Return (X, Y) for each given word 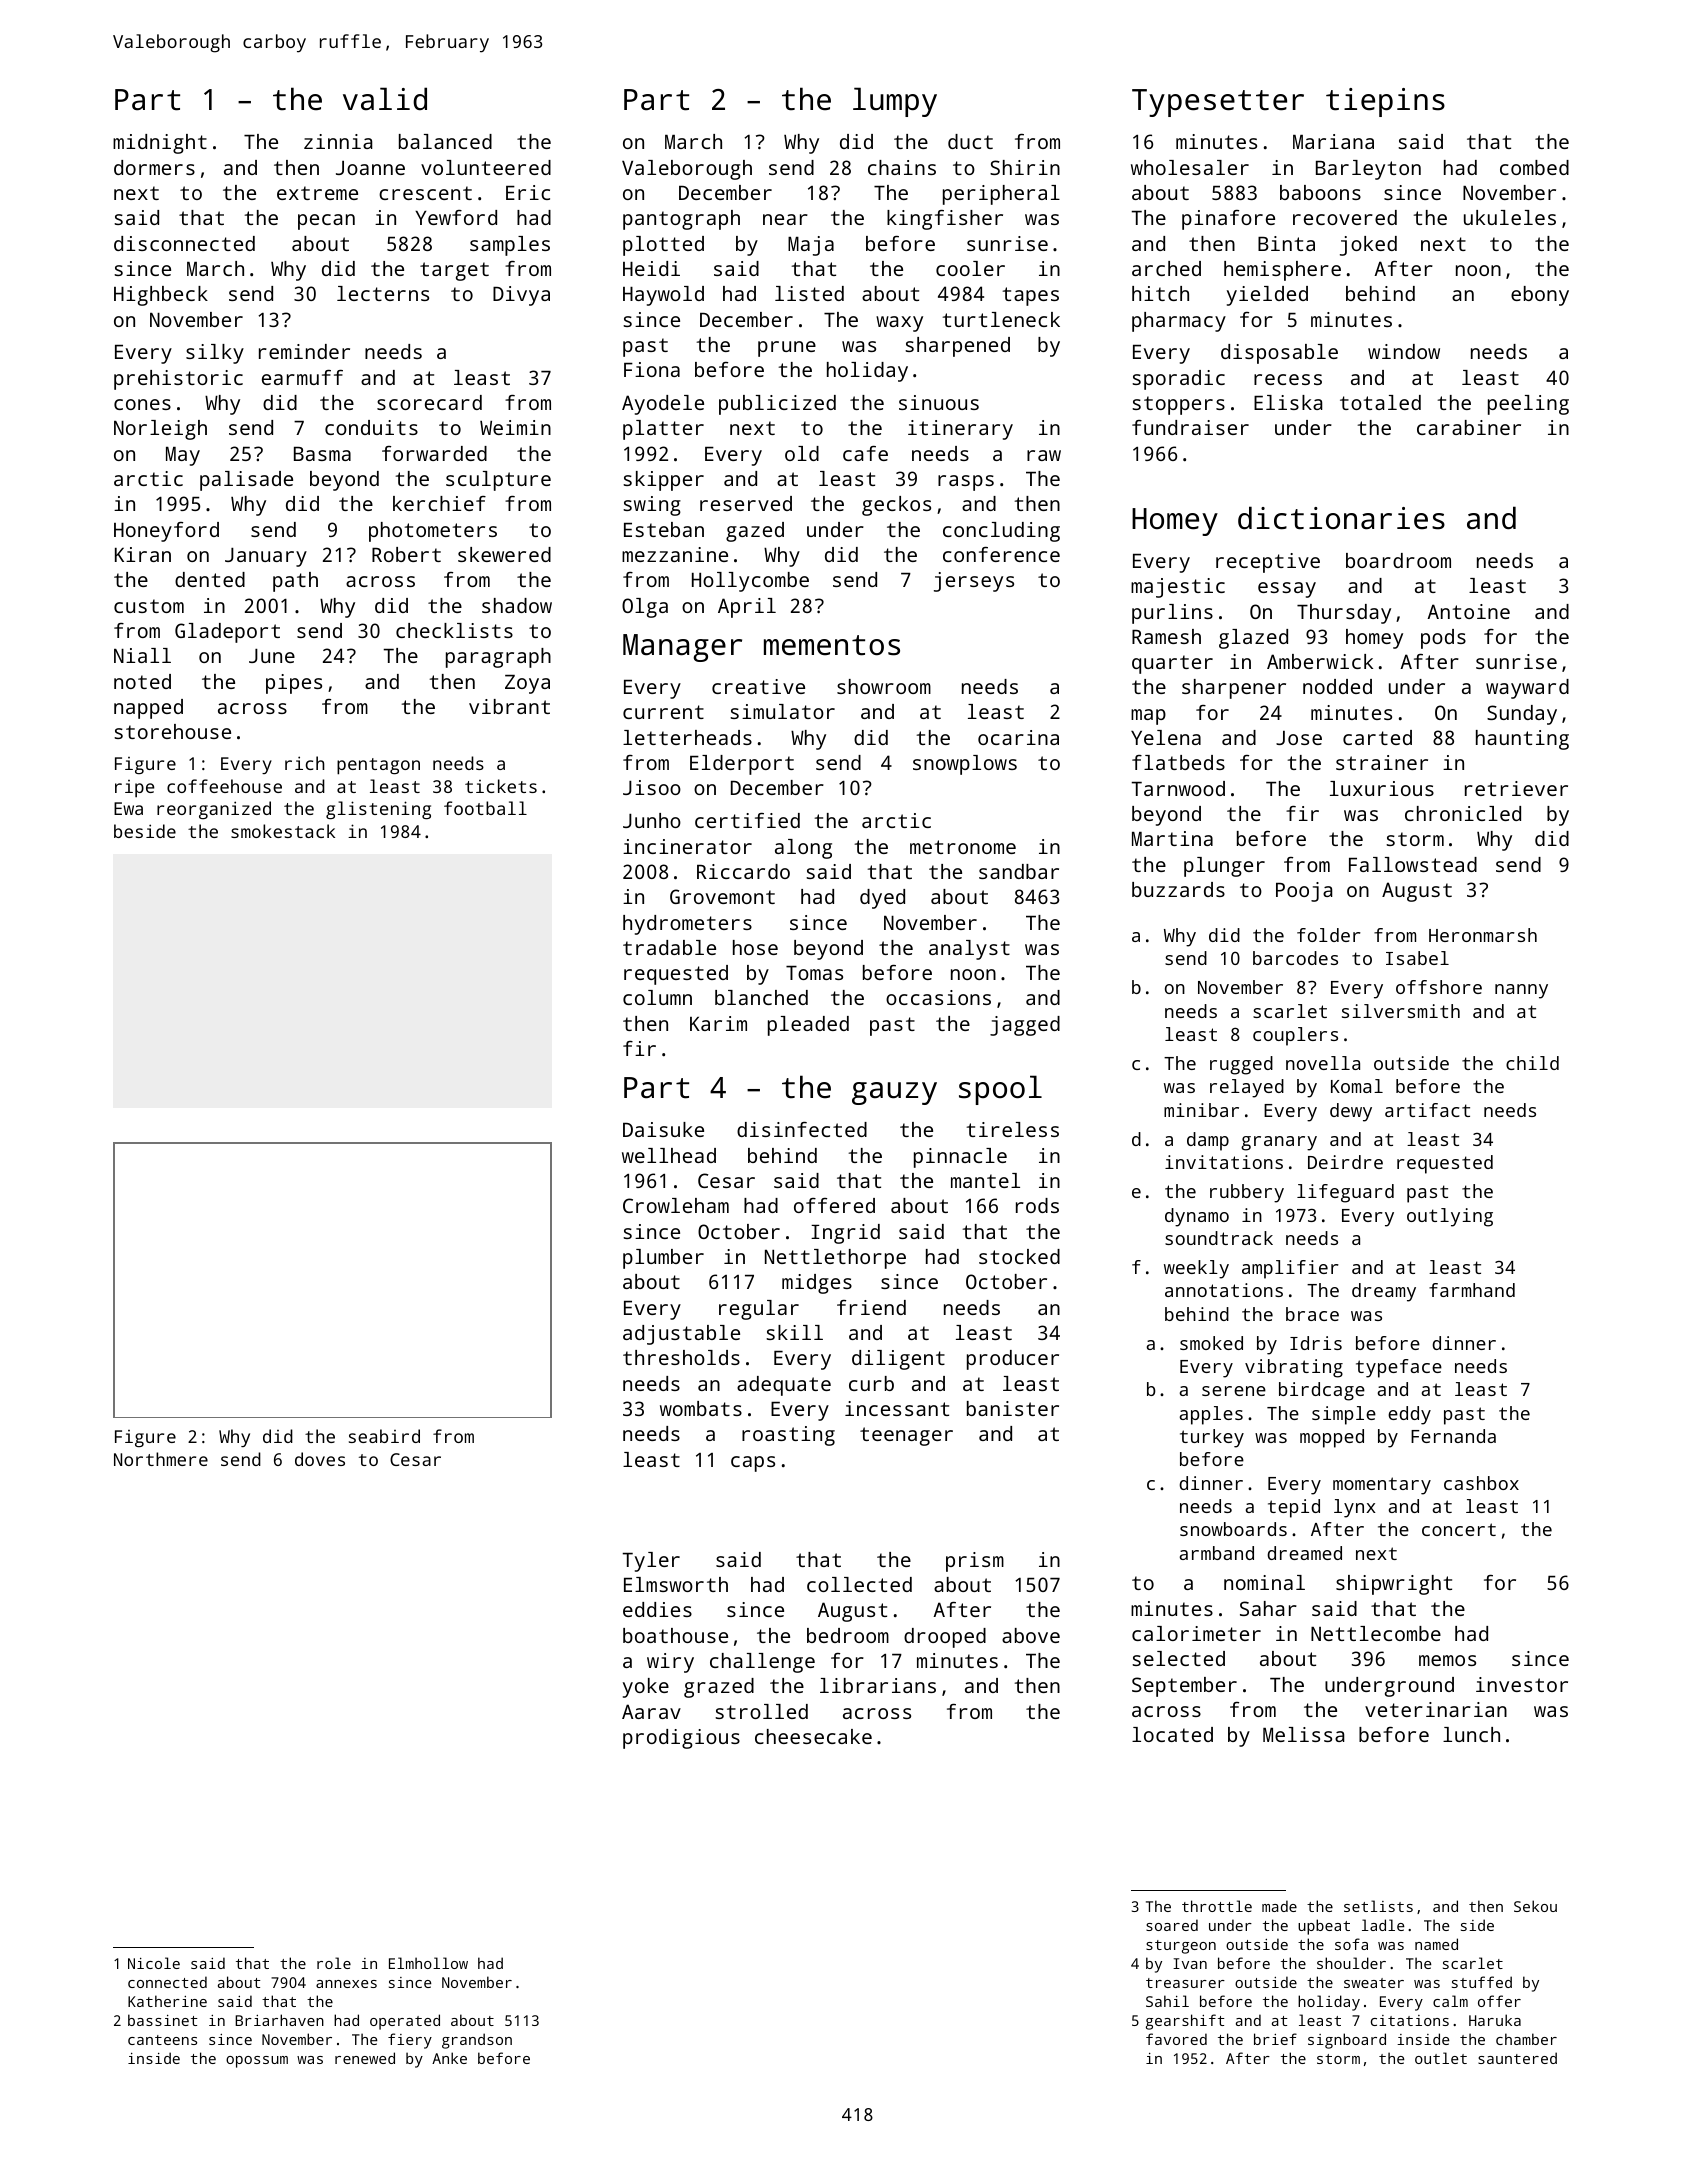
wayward (1527, 689)
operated (405, 2022)
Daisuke (663, 1129)
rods (1037, 1205)
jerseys (974, 582)
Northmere (161, 1459)
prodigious (681, 1739)
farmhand (1472, 1290)
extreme (317, 193)
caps (753, 1464)
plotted (663, 246)
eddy (1409, 1415)
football (485, 808)
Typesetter (1218, 103)
